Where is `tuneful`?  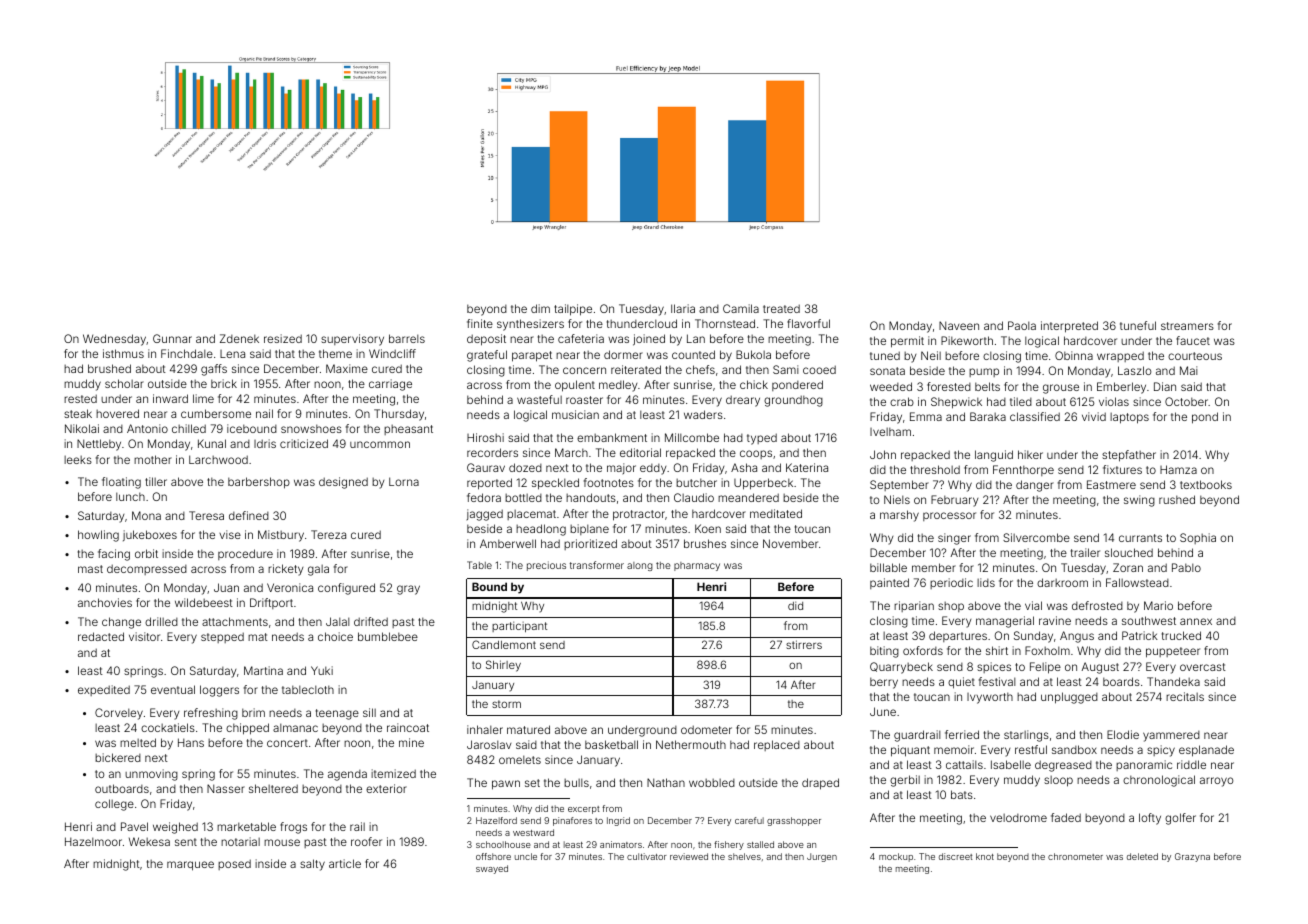
tuneful is located at coordinates (1138, 325).
